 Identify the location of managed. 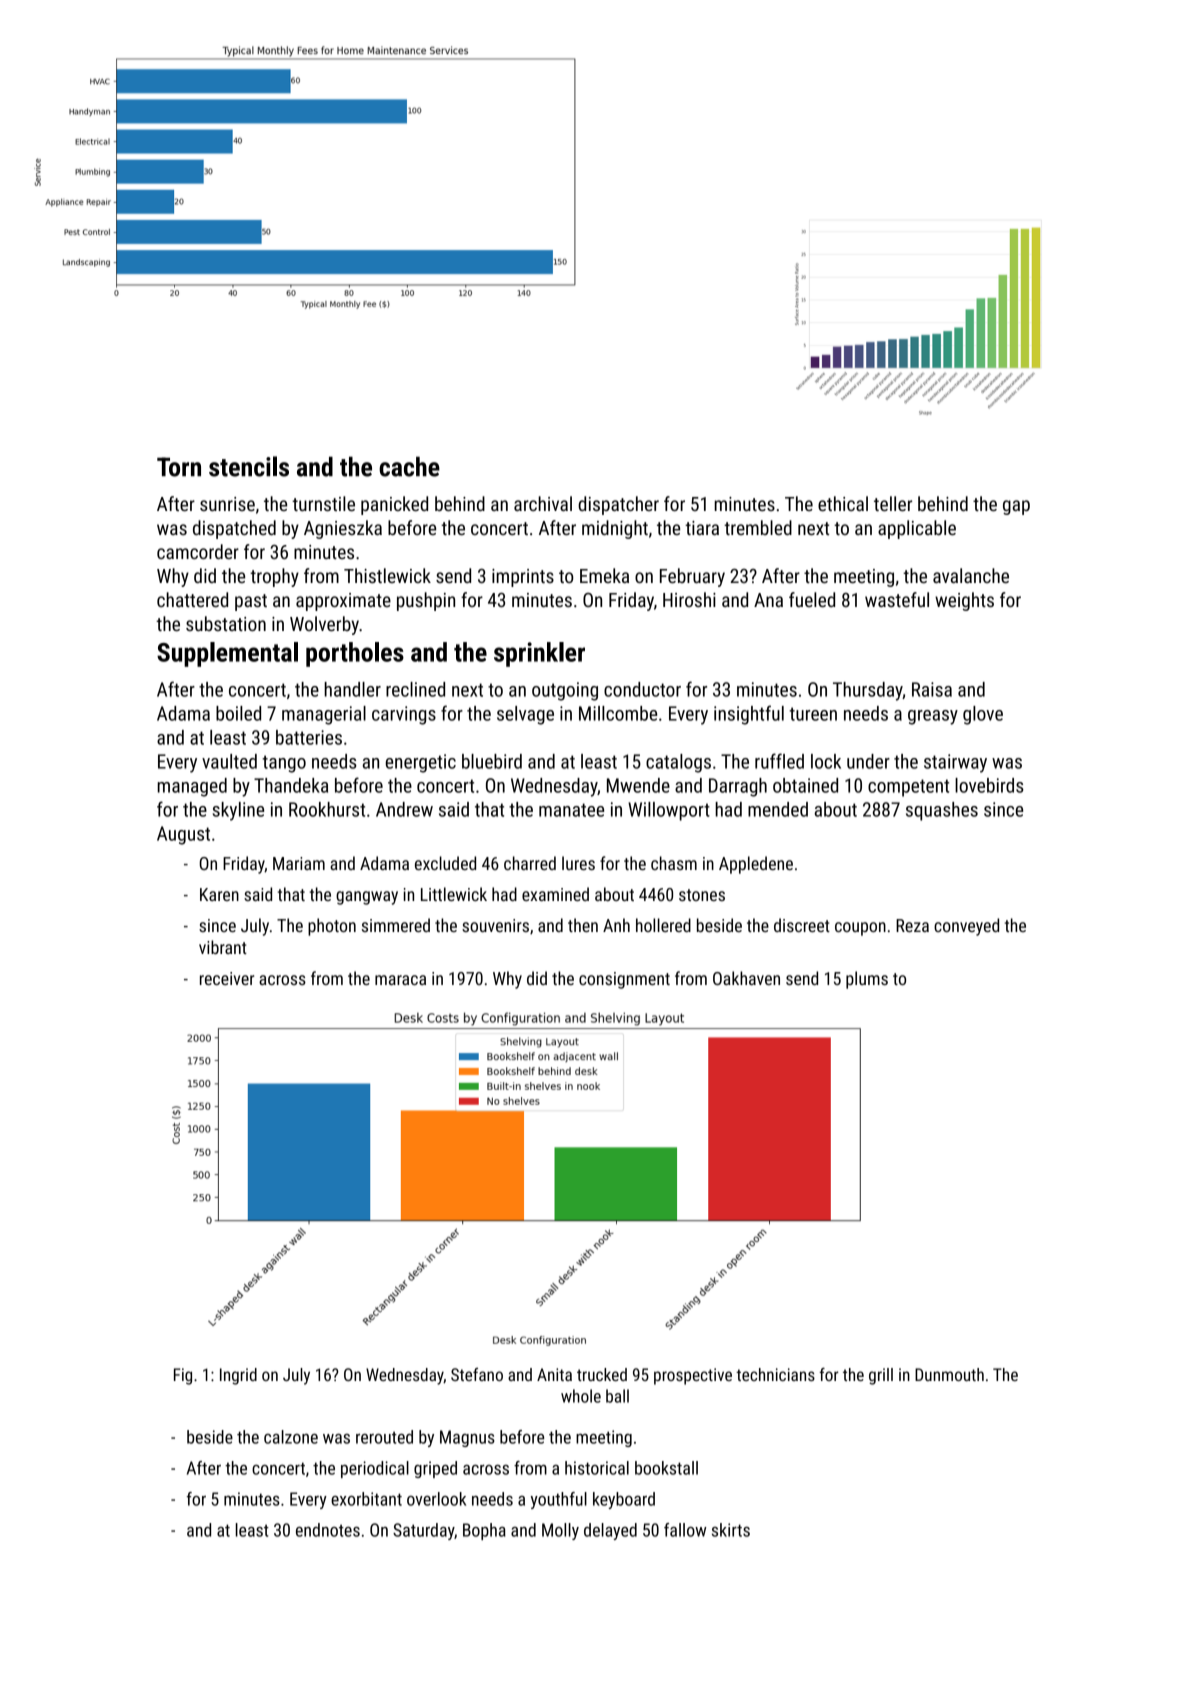
(192, 787).
